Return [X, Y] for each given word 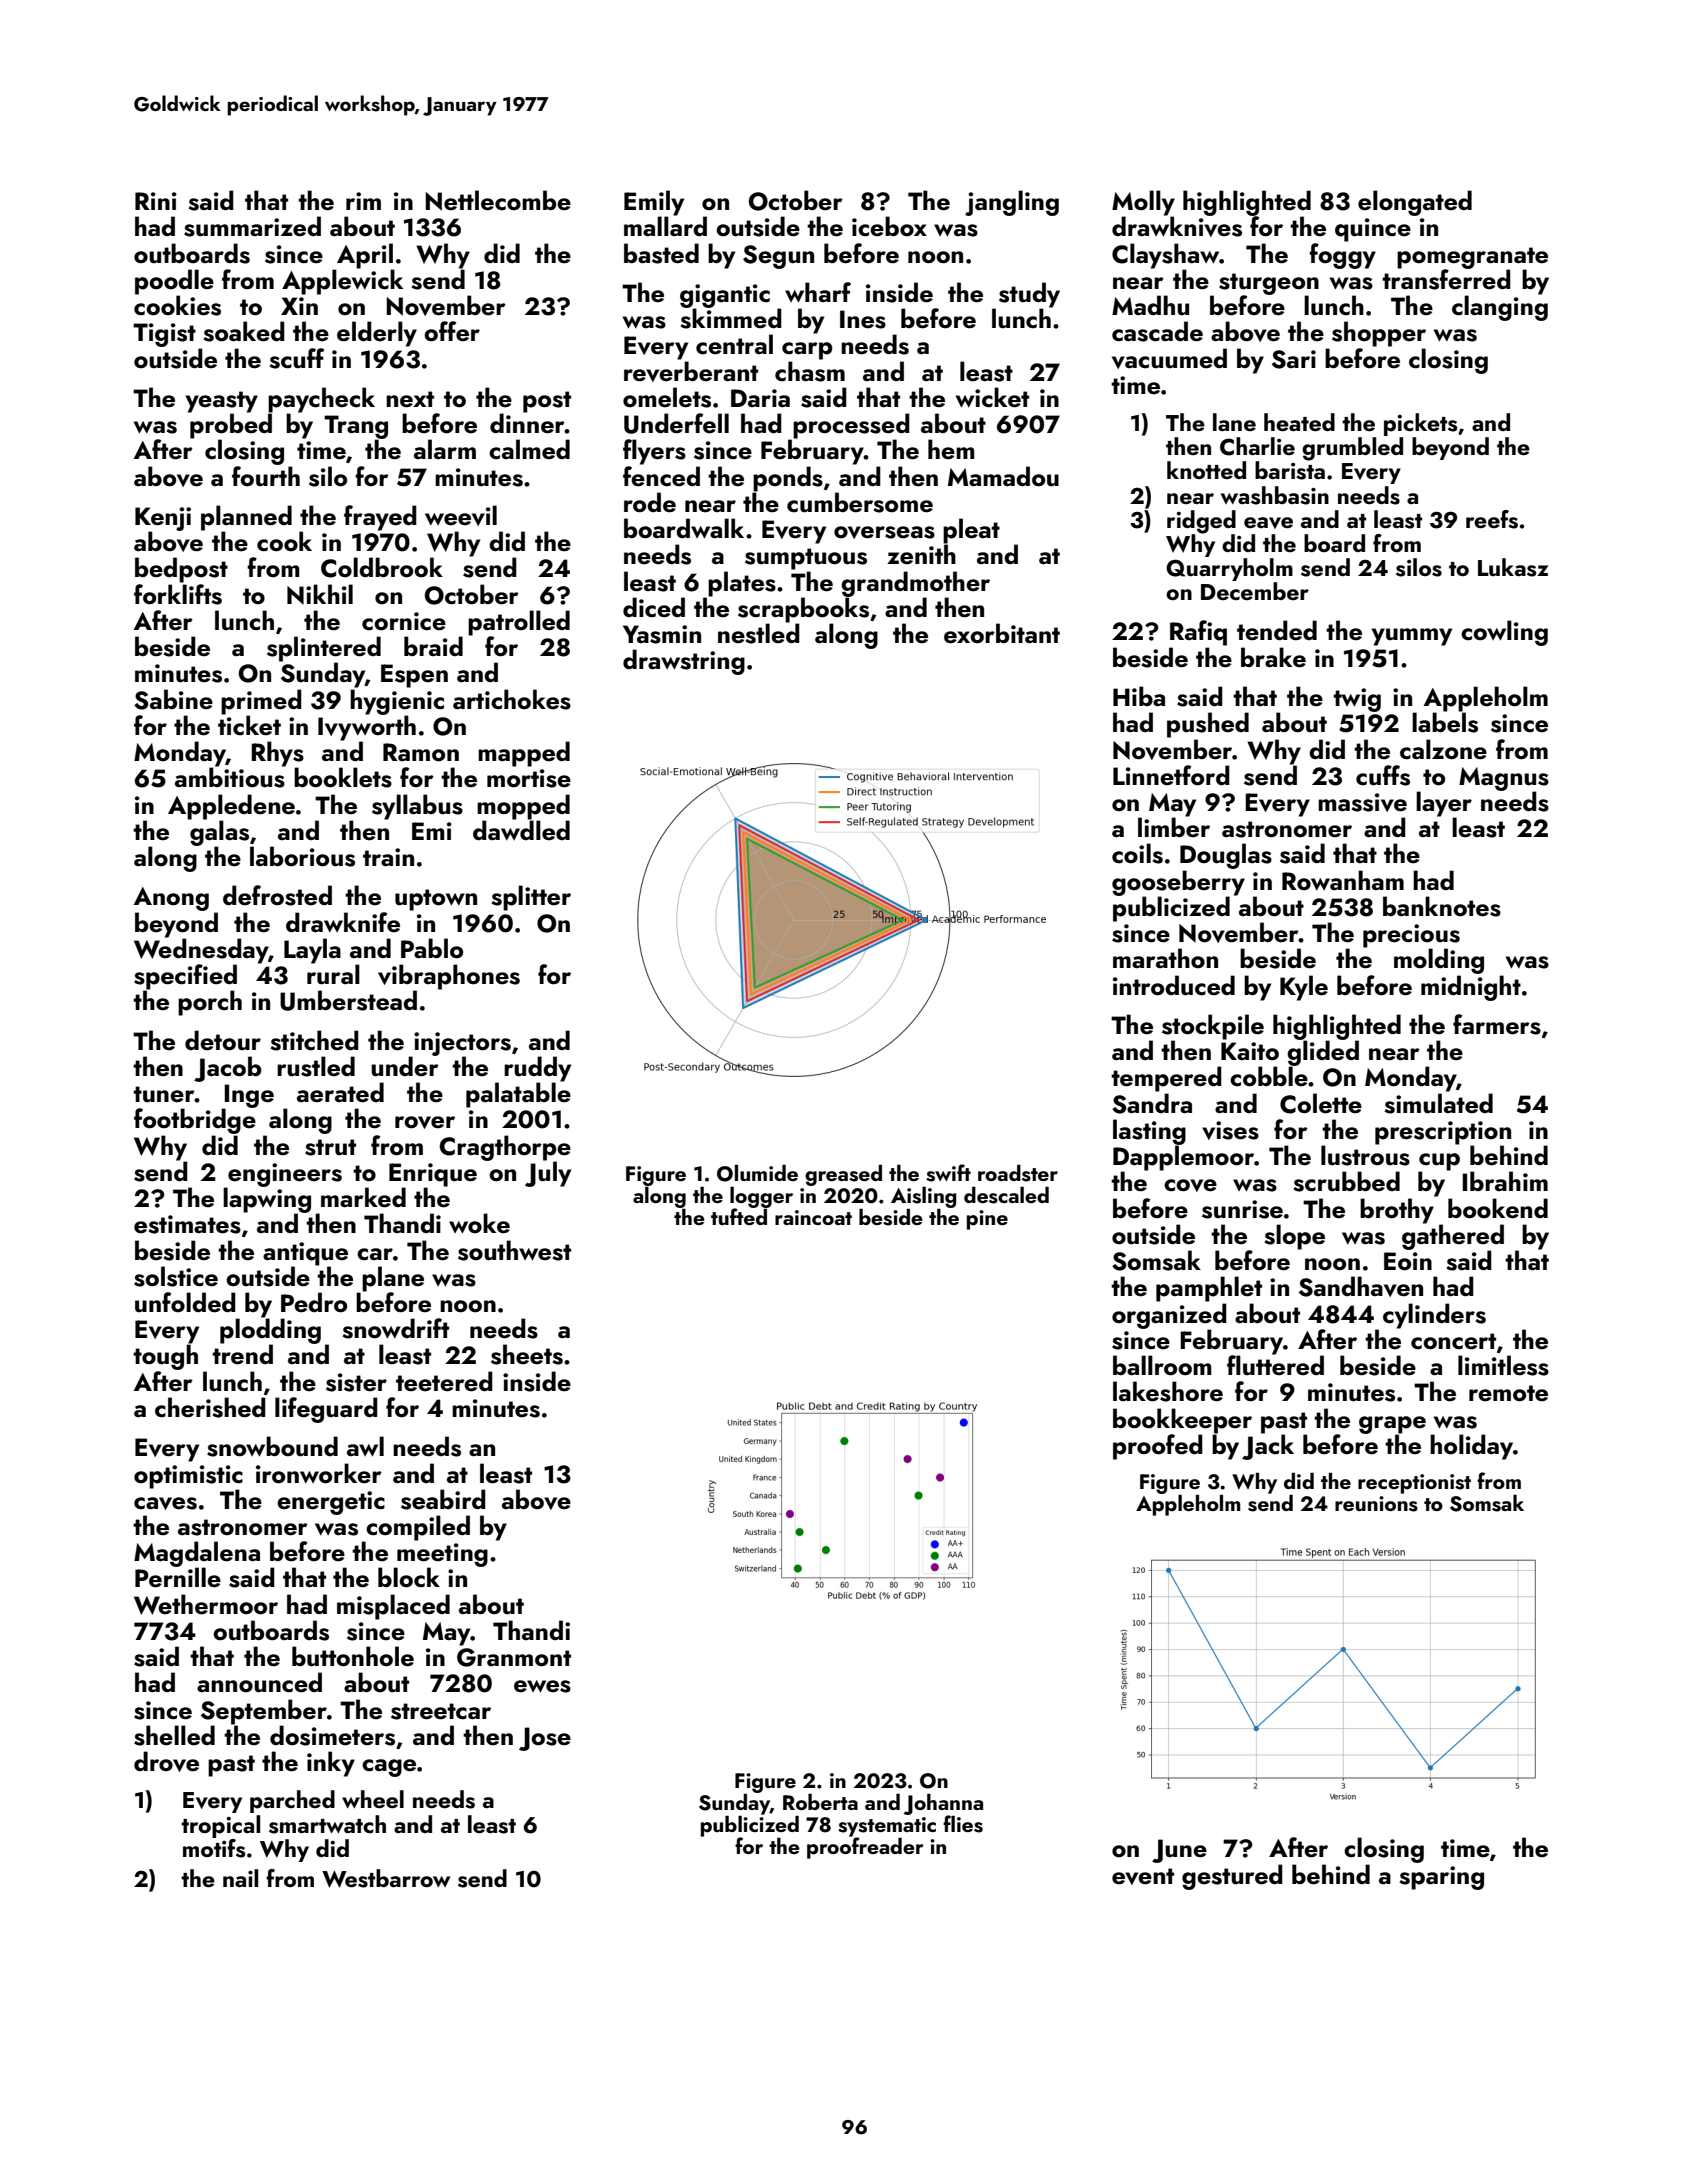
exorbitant [1002, 633]
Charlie [1257, 446]
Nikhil [320, 594]
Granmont [514, 1657]
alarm [445, 449]
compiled [418, 1528]
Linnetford [1171, 775]
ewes [542, 1686]
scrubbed [1346, 1181]
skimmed [731, 318]
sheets [527, 1354]
